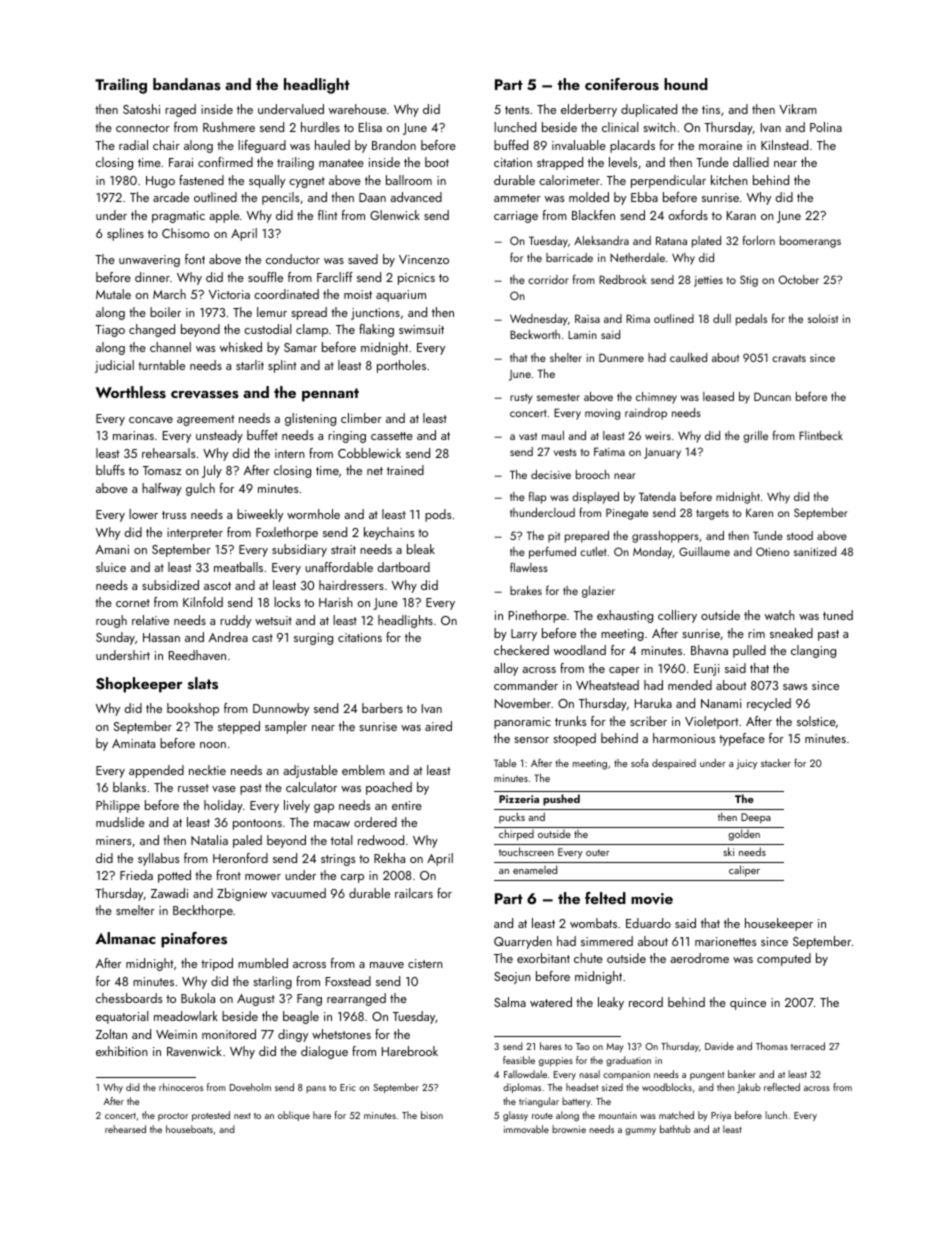 The image size is (952, 1233). What do you see at coordinates (686, 84) in the image?
I see `hound` at bounding box center [686, 84].
